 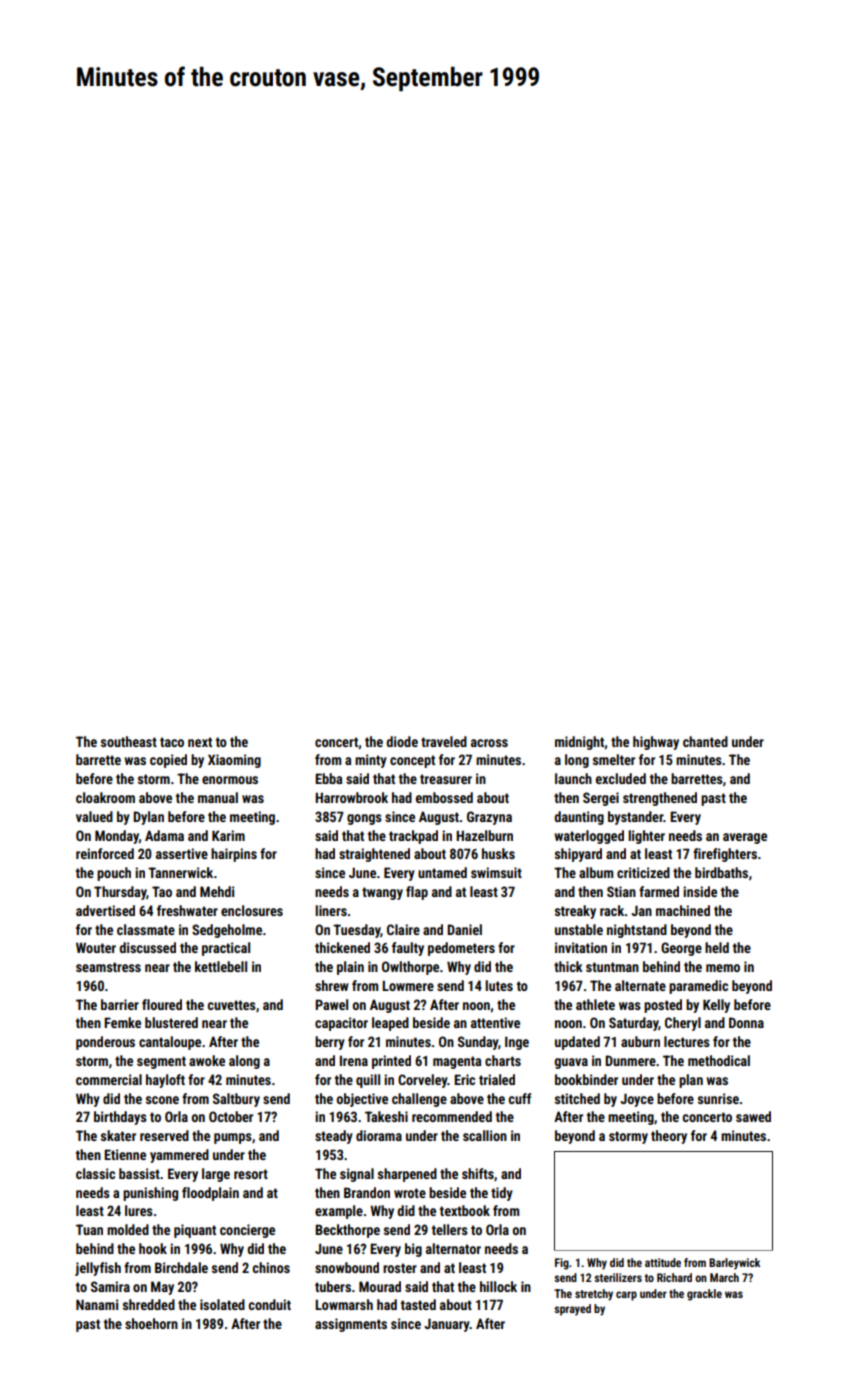 What do you see at coordinates (162, 1100) in the page?
I see `scone` at bounding box center [162, 1100].
